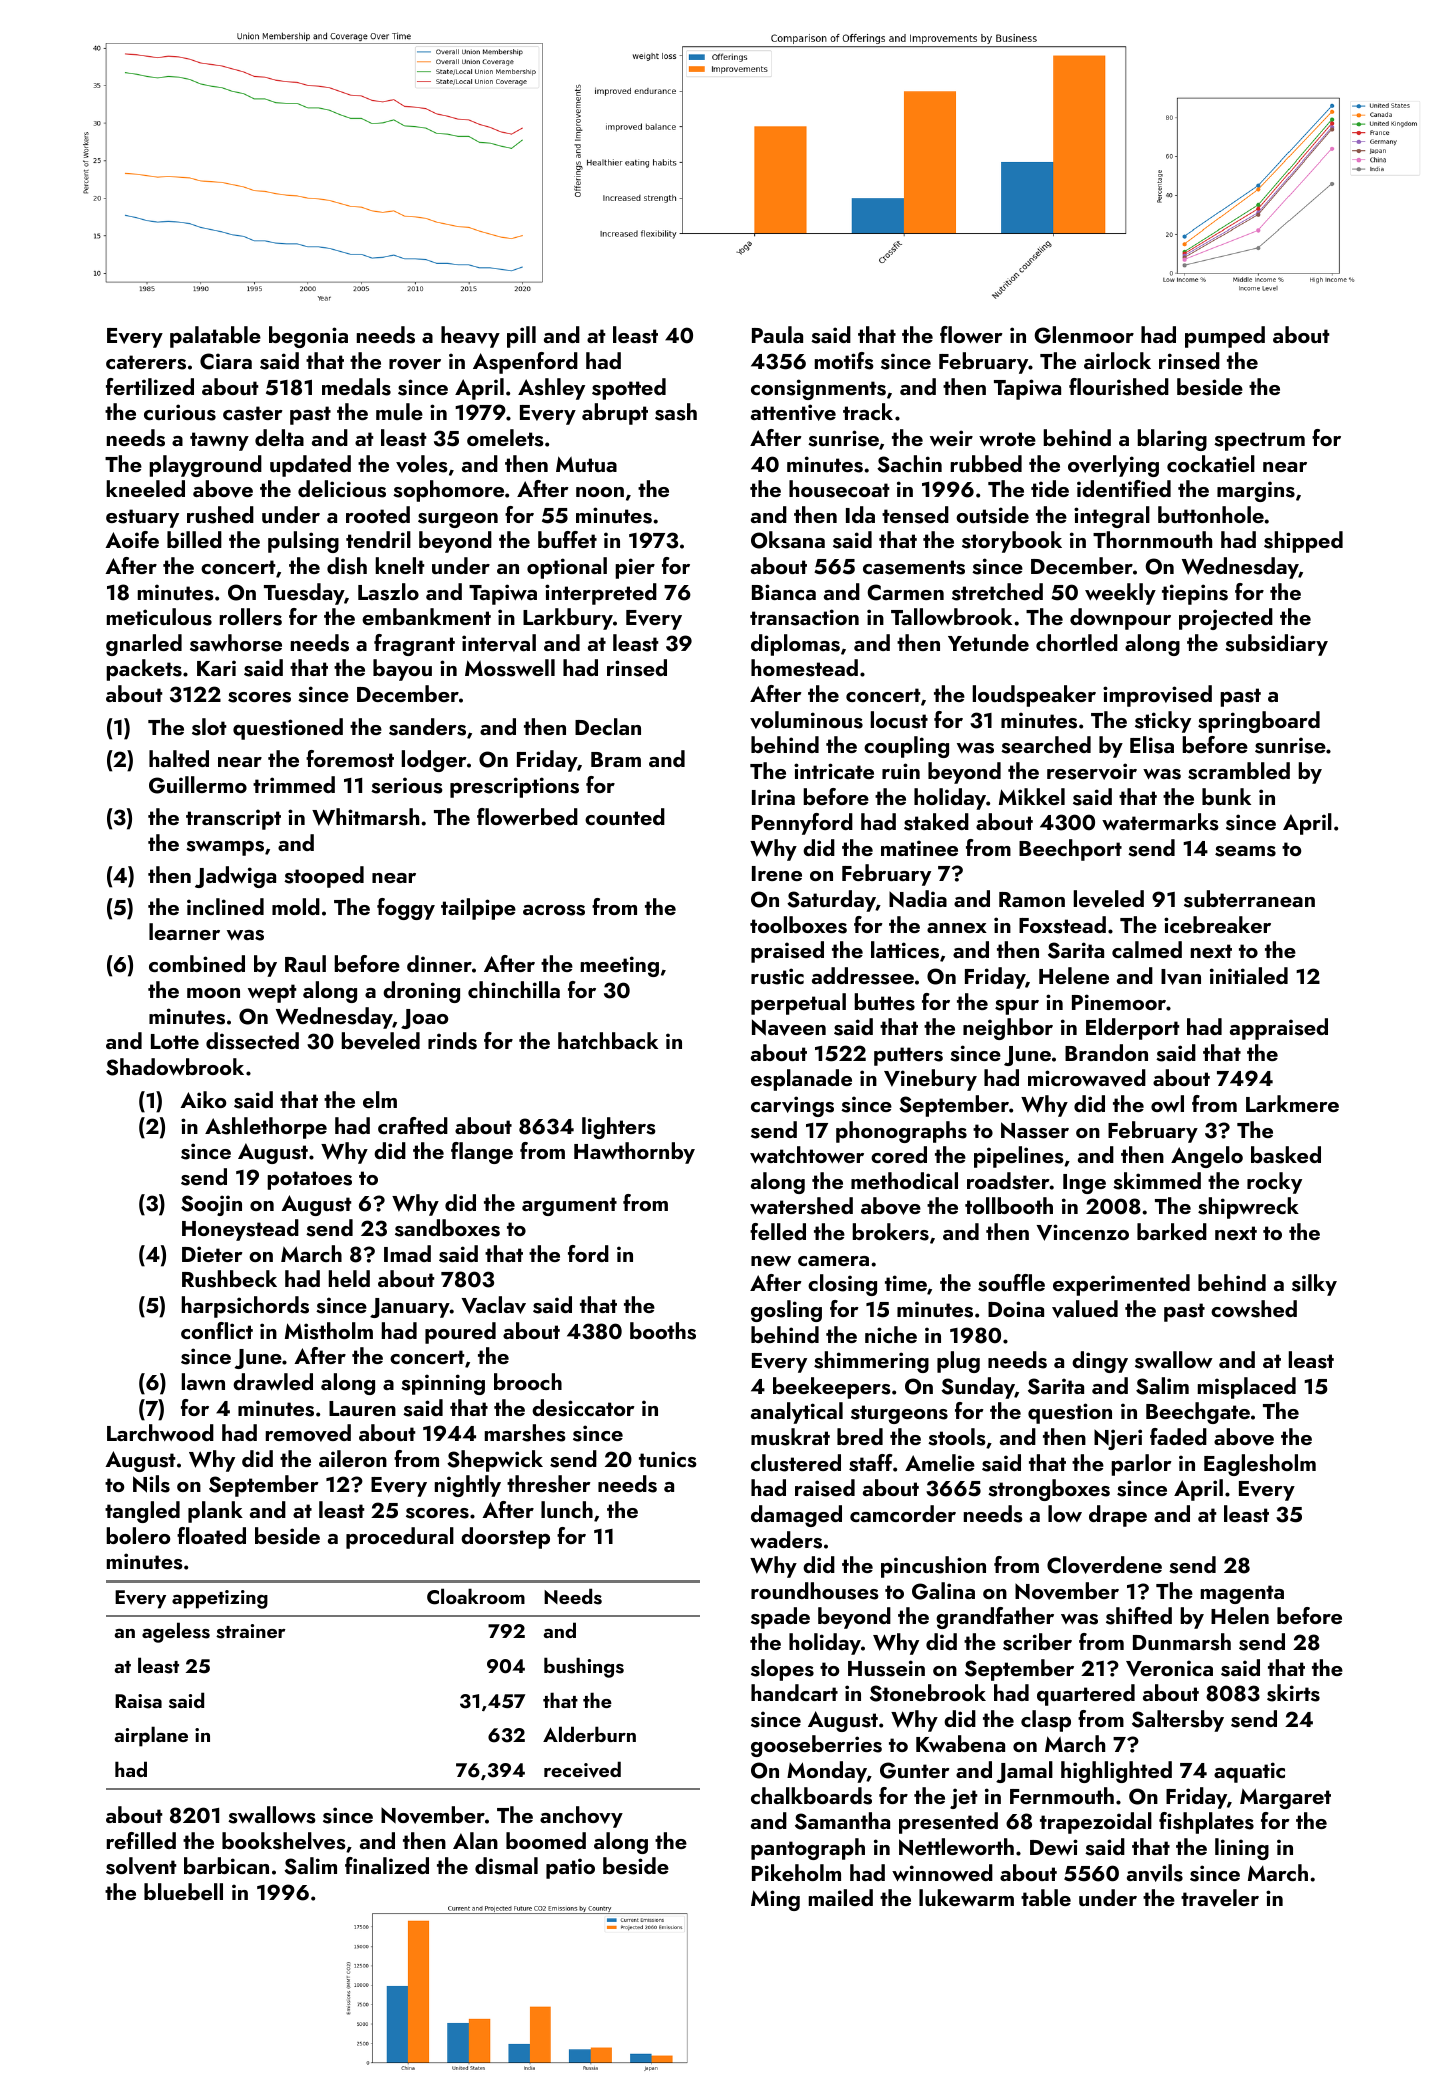 Image resolution: width=1450 pixels, height=2100 pixels. What do you see at coordinates (901, 1132) in the screenshot?
I see `phonographs` at bounding box center [901, 1132].
